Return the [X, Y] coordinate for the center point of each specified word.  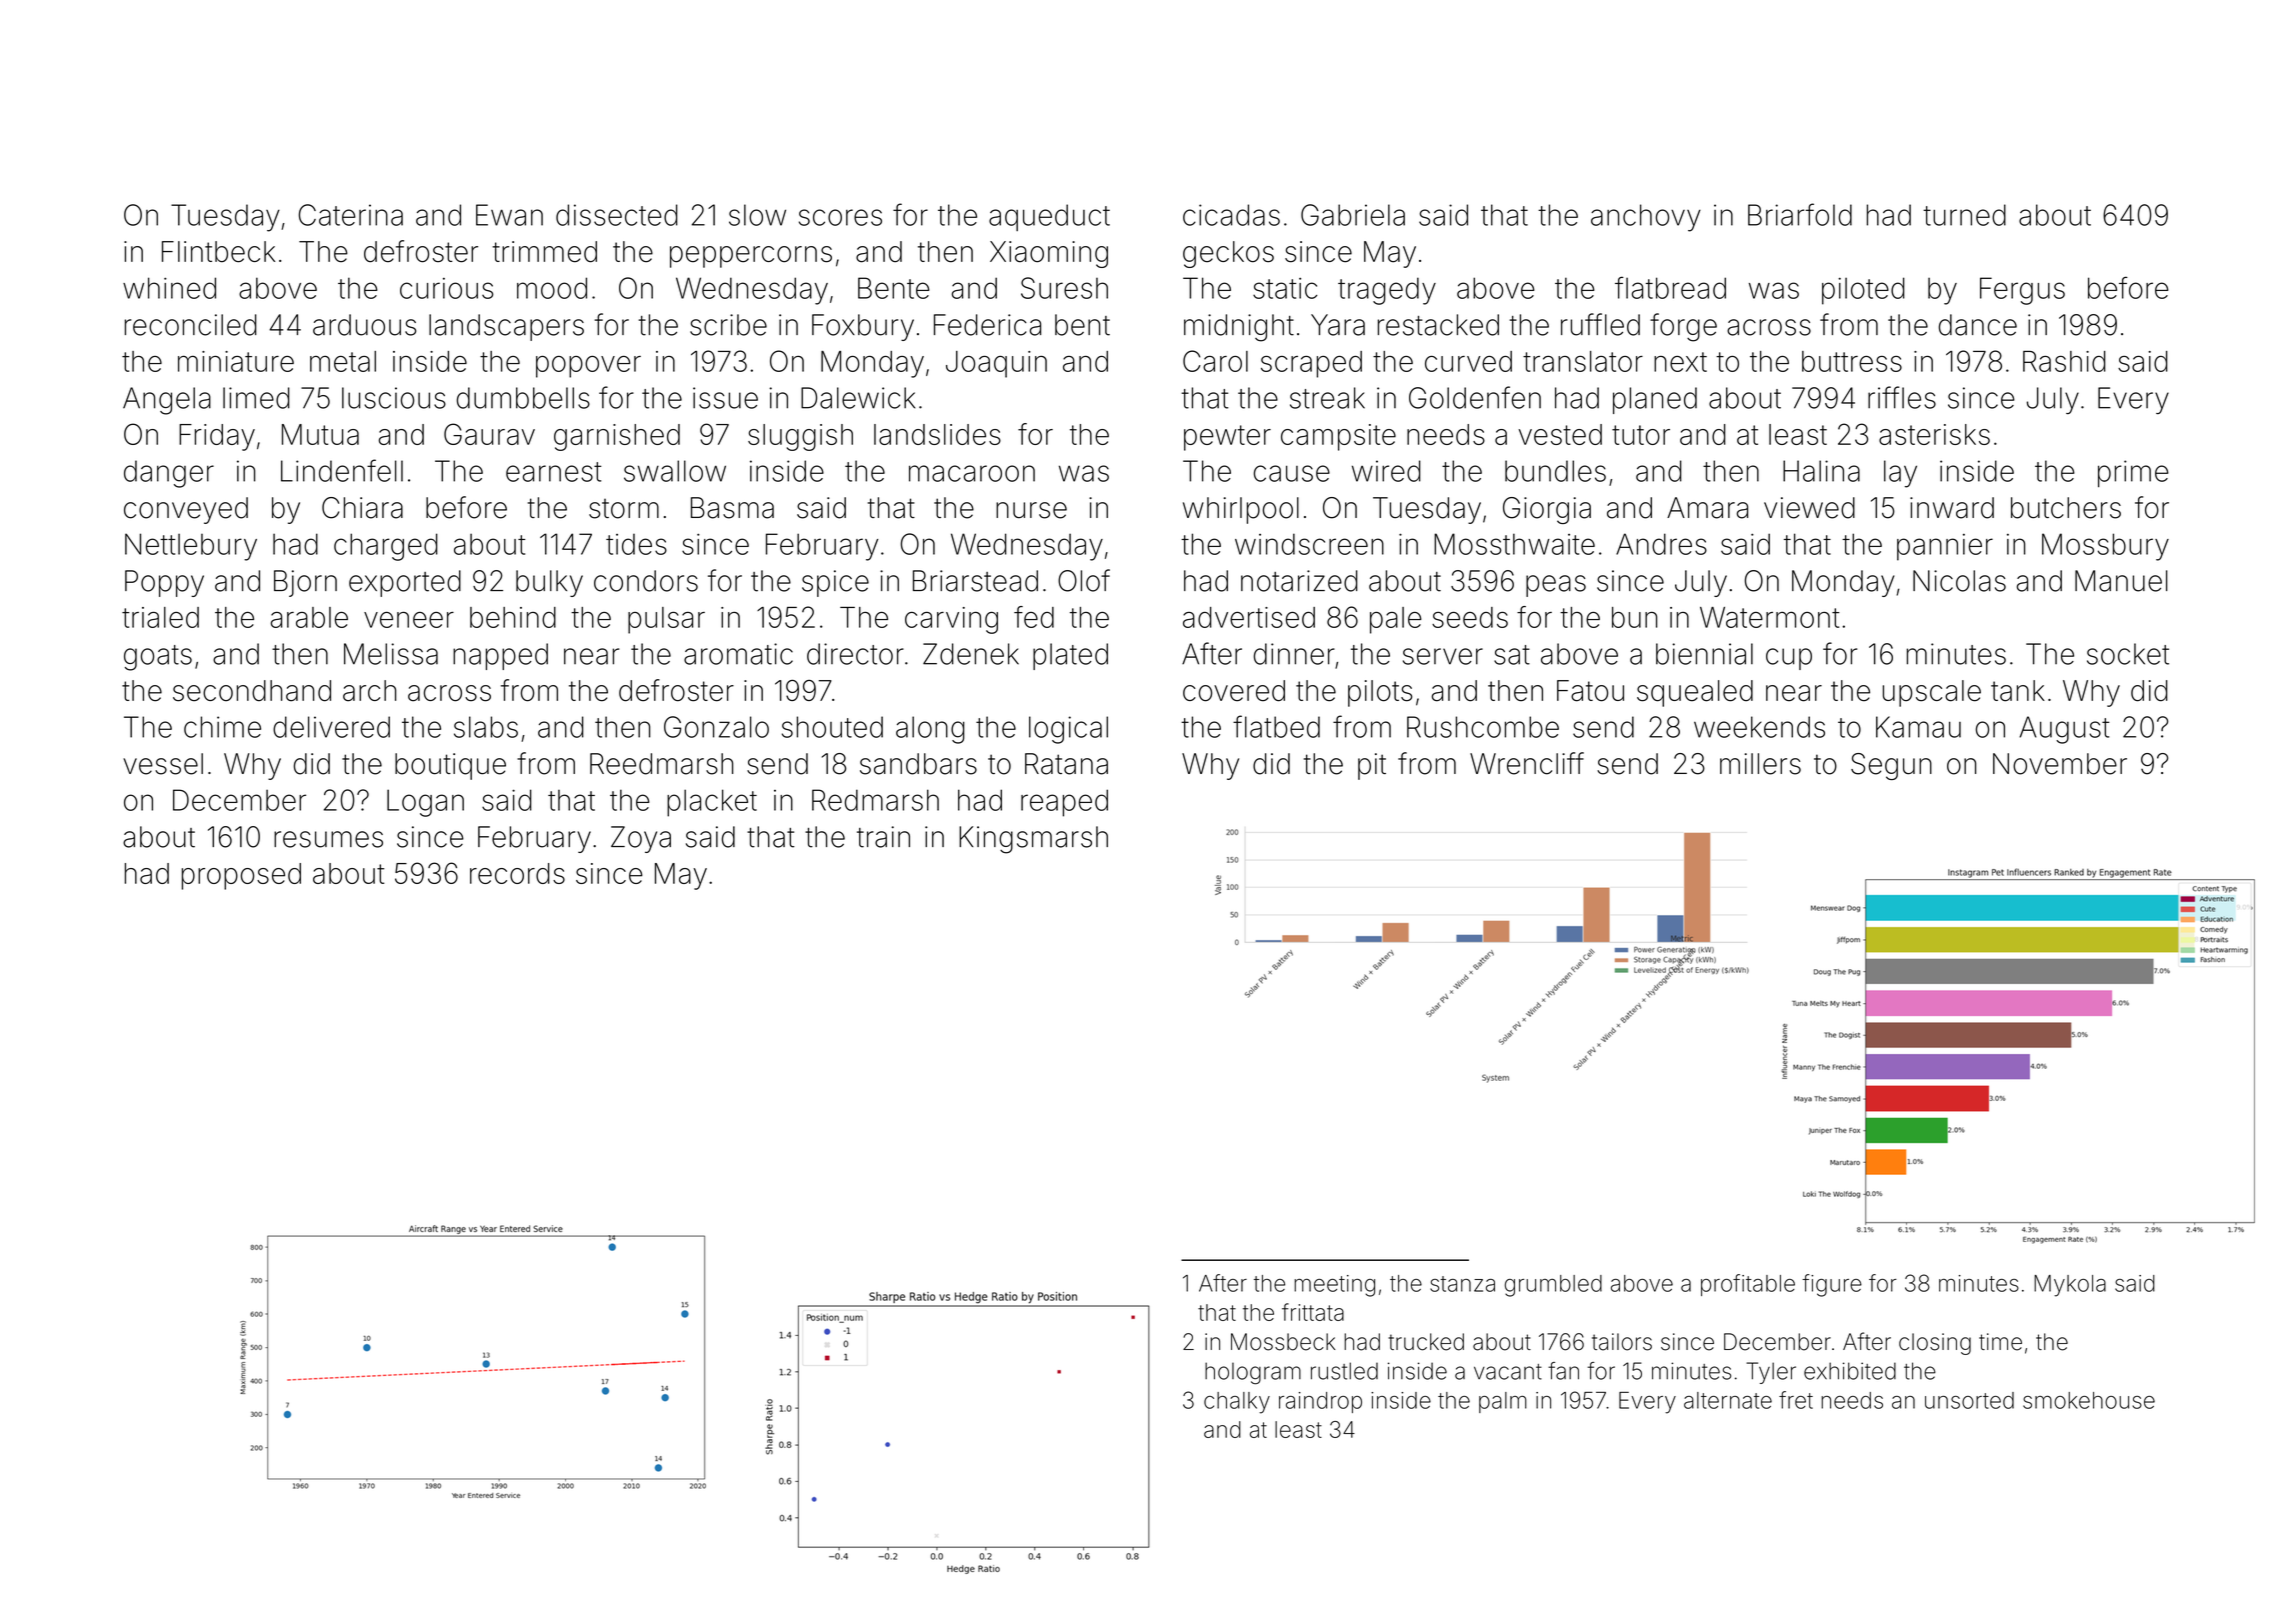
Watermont [1770, 617]
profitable [1748, 1285]
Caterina [351, 215]
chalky [1237, 1403]
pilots [1380, 693]
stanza [1462, 1284]
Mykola [2070, 1286]
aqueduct [1049, 217]
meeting [1334, 1286]
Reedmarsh [661, 764]
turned [1964, 215]
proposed [241, 876]
